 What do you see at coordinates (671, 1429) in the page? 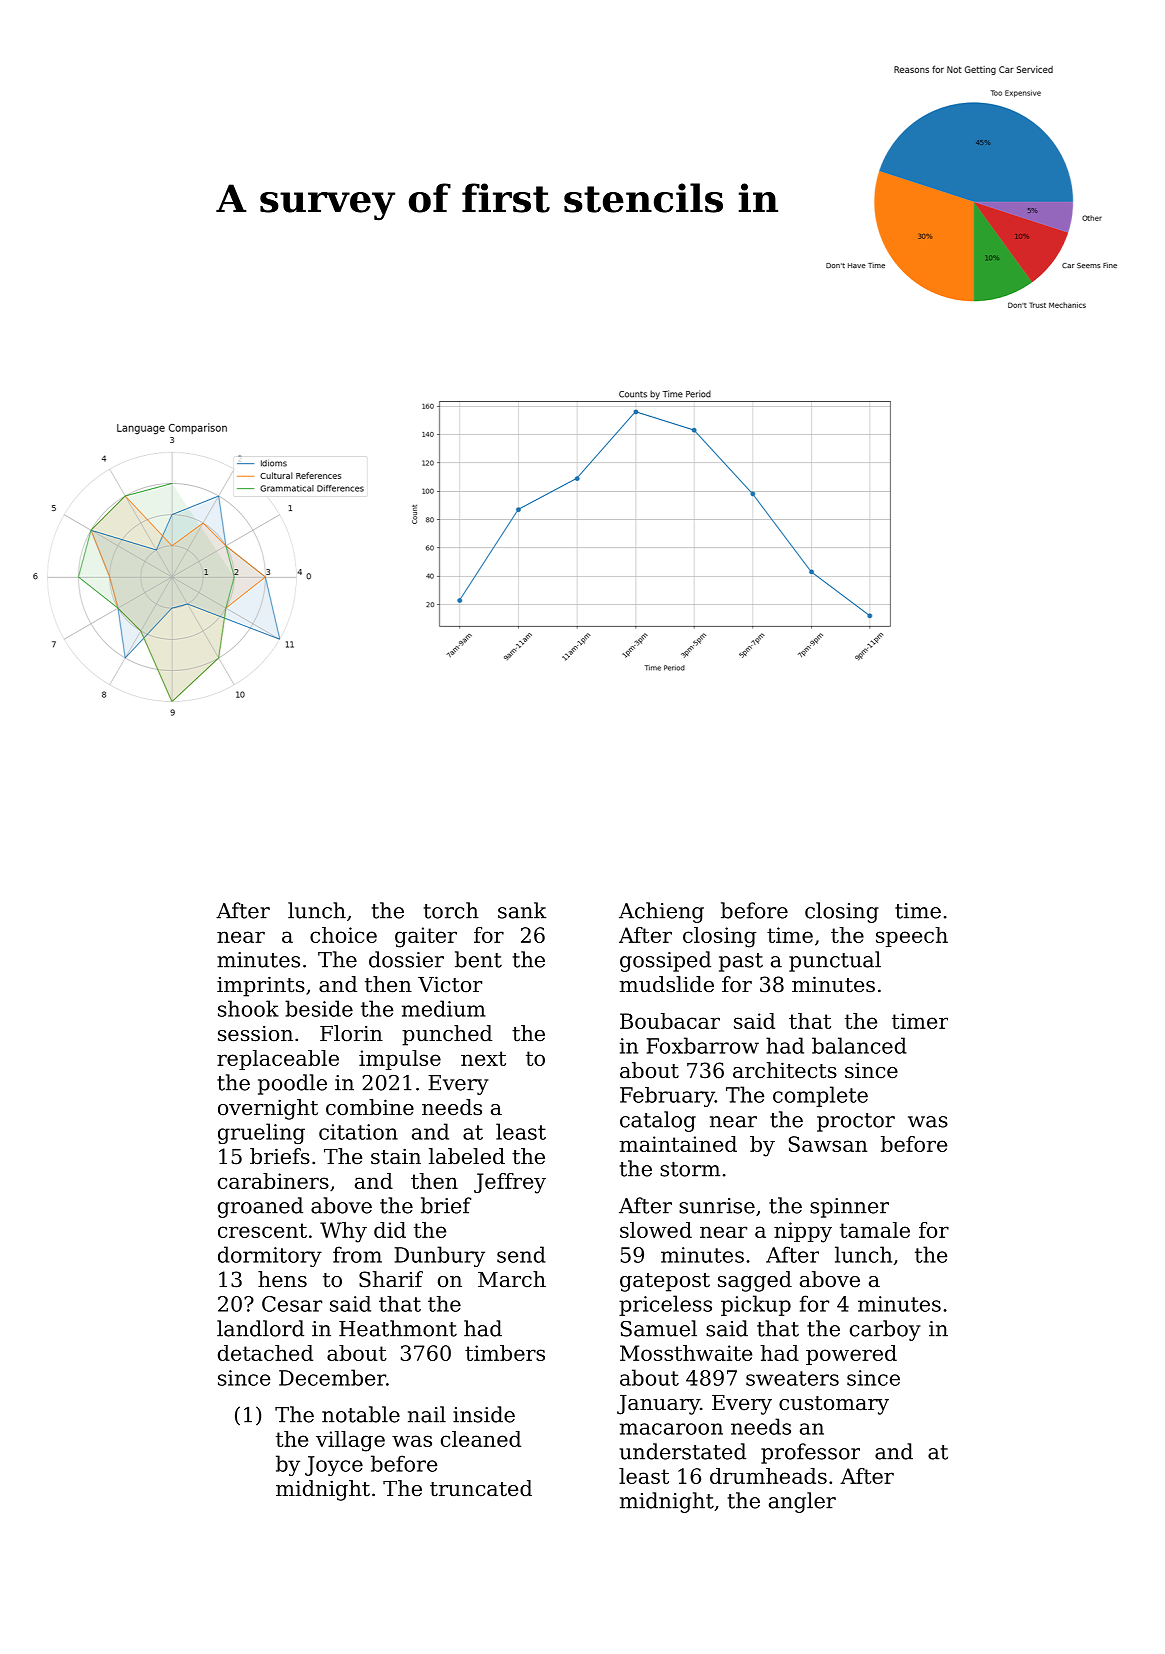
I see `macaroon` at bounding box center [671, 1429].
